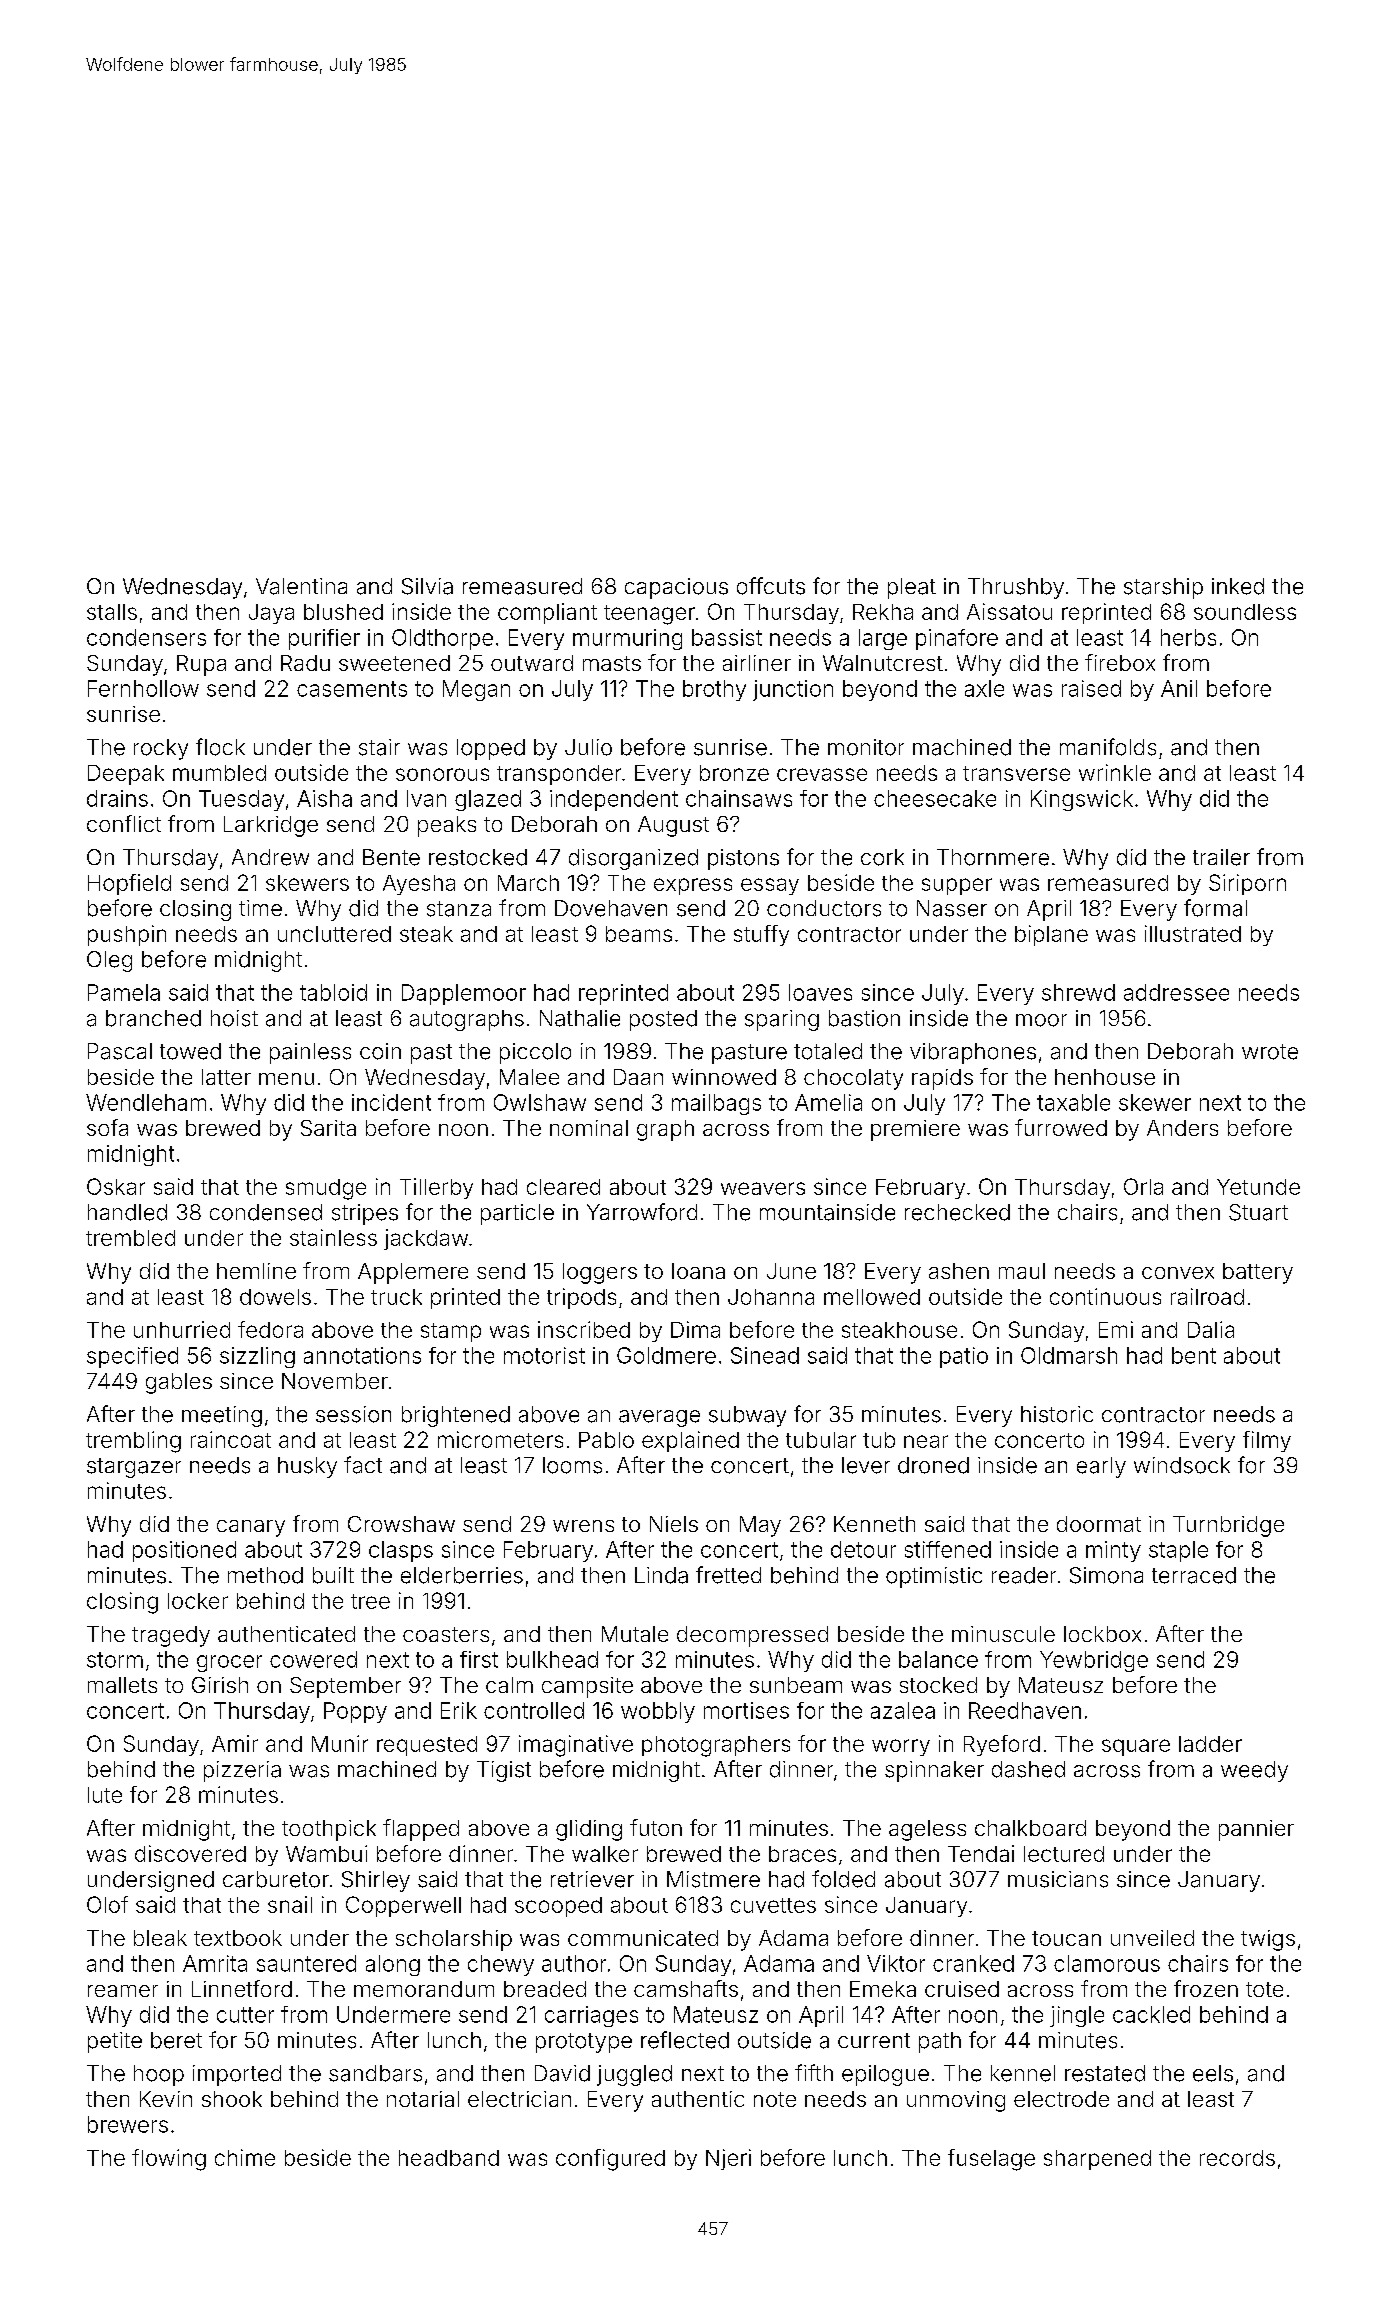 This image has width=1394, height=2297. What do you see at coordinates (419, 885) in the image?
I see `Ayesha` at bounding box center [419, 885].
